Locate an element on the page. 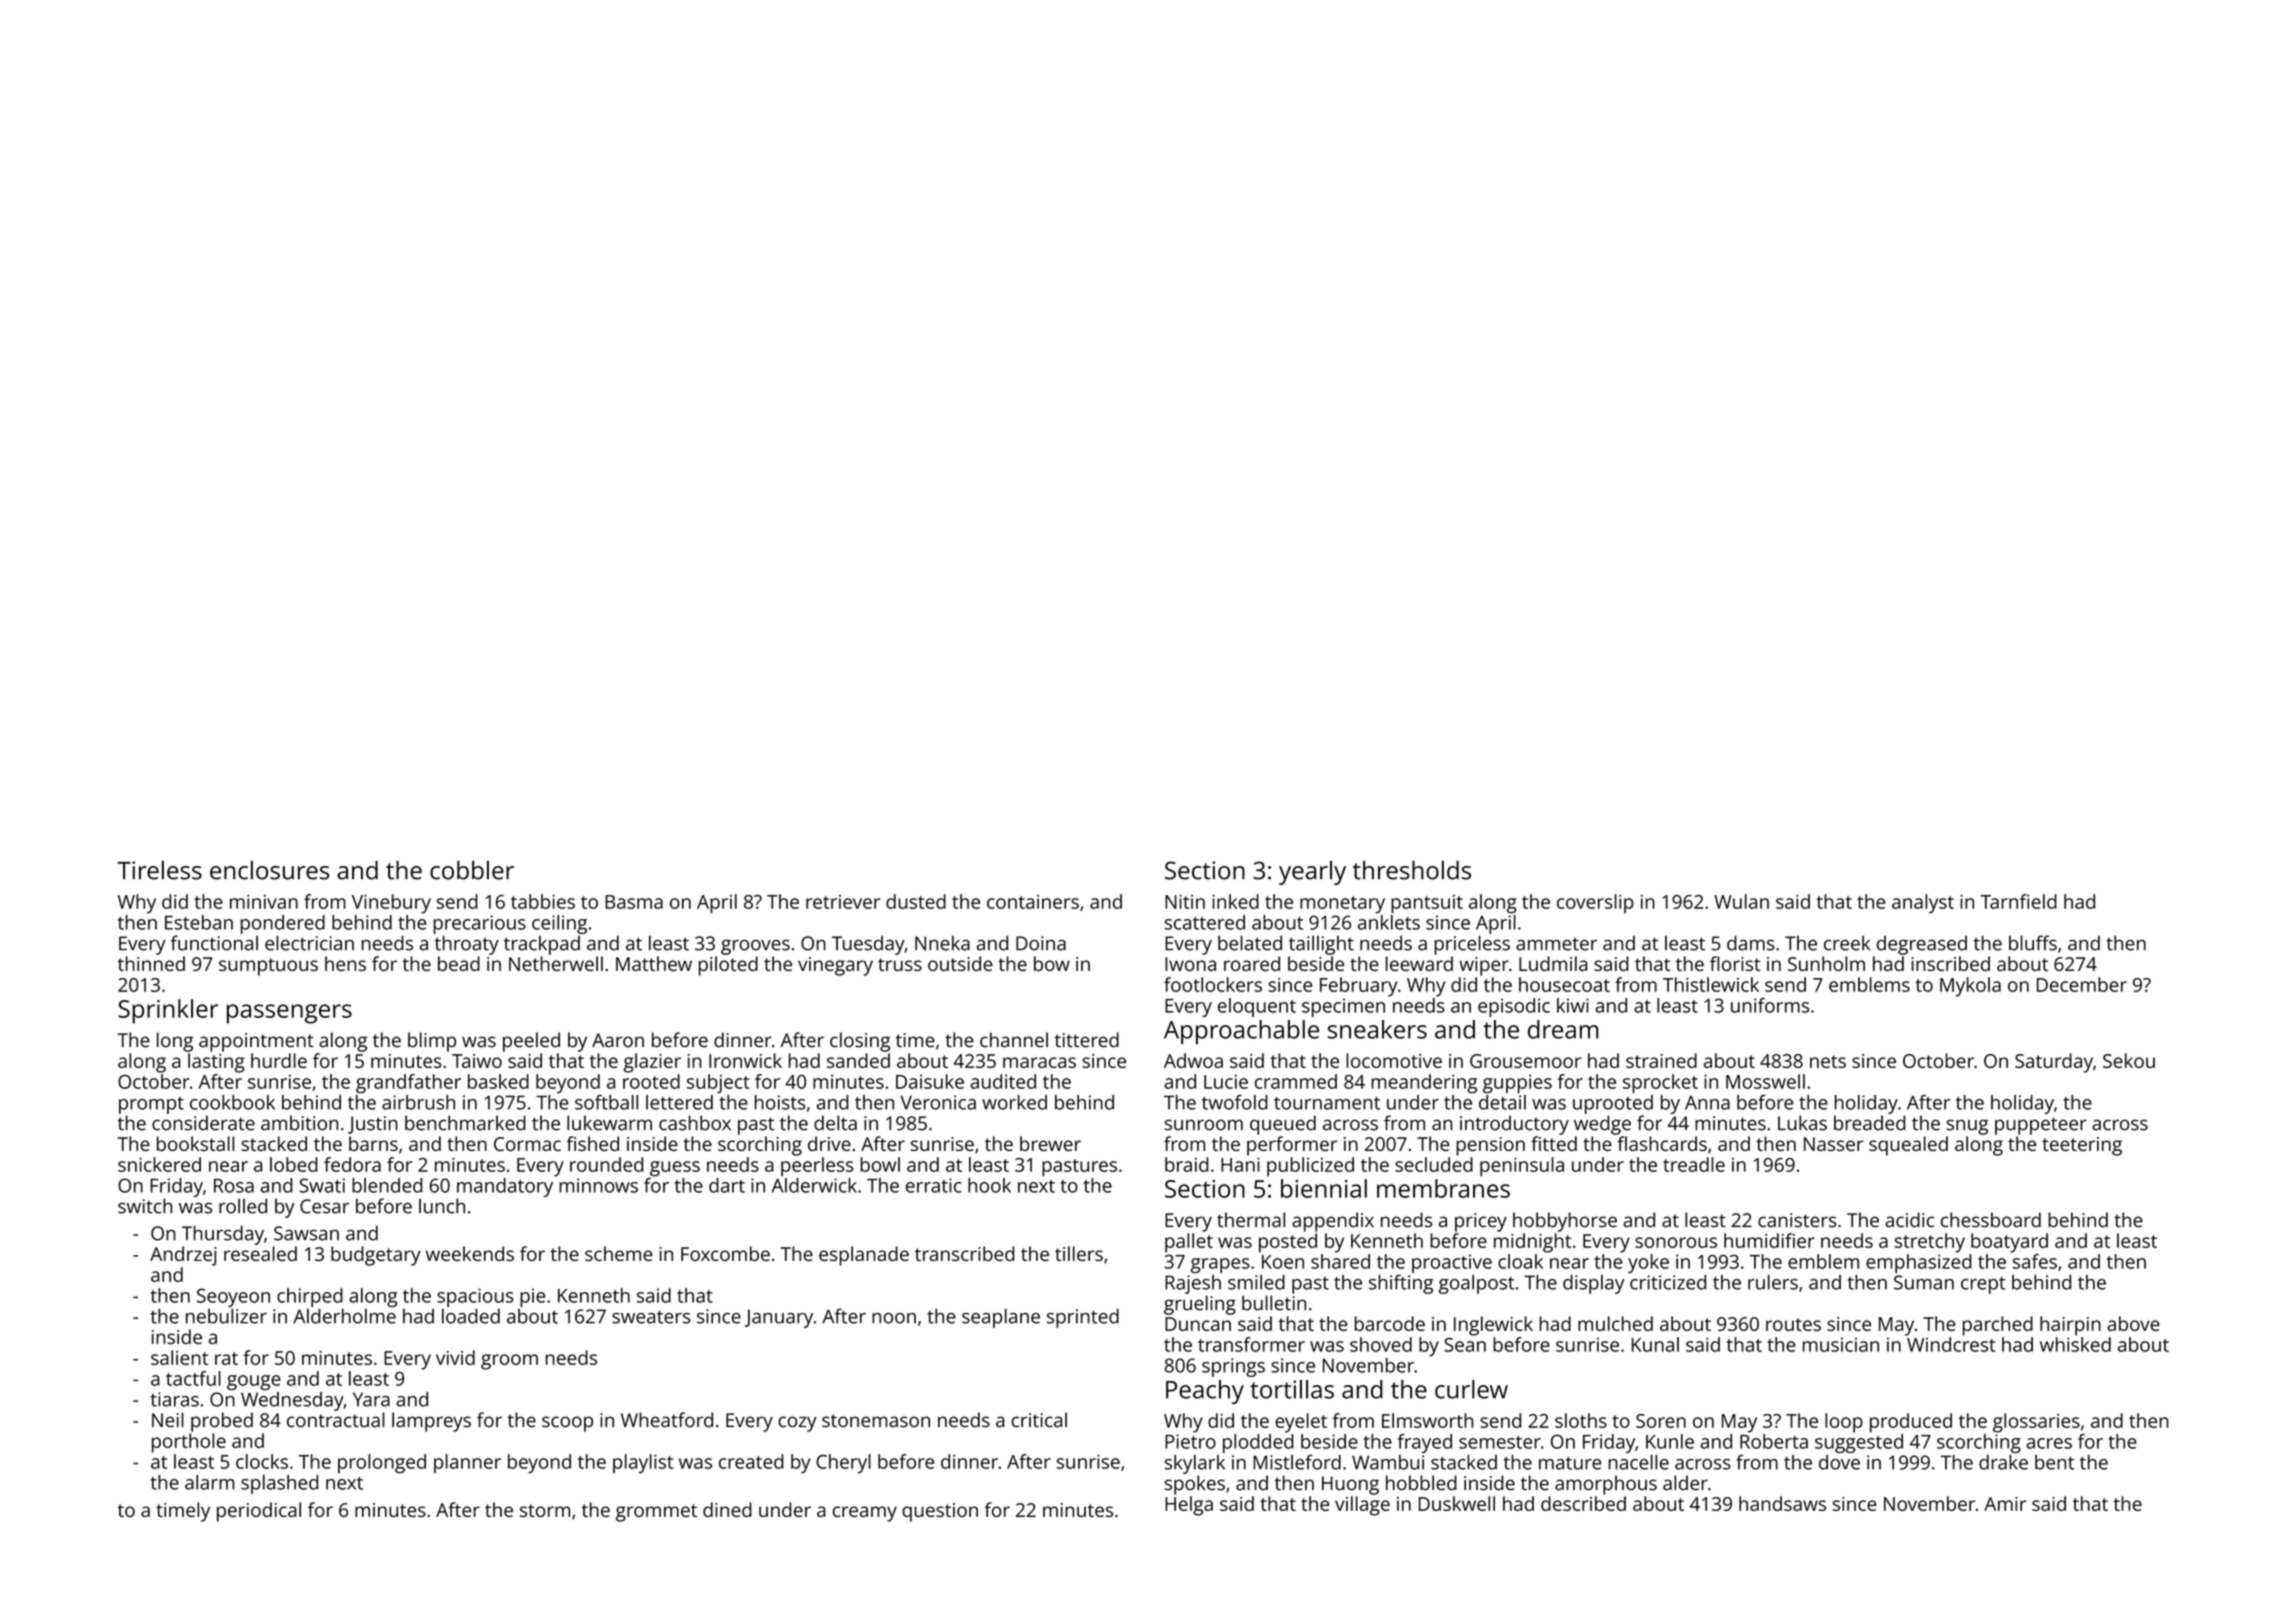  teetering is located at coordinates (2082, 1146).
